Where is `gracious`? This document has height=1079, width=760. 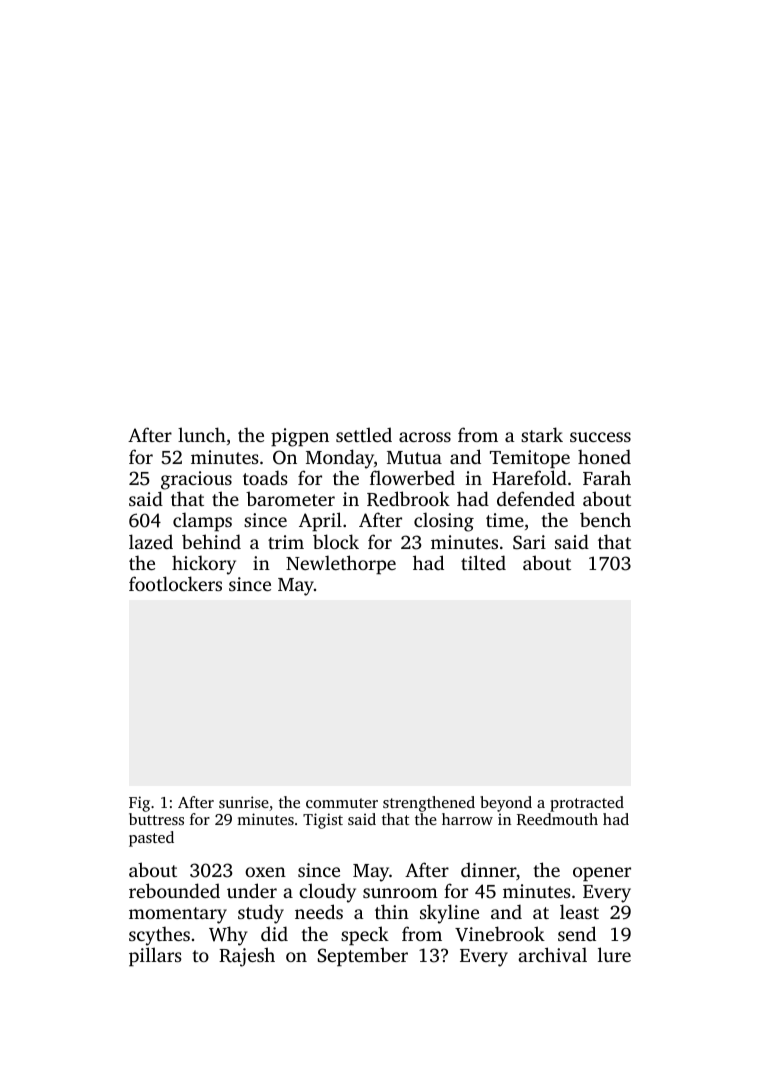
gracious is located at coordinates (196, 480).
